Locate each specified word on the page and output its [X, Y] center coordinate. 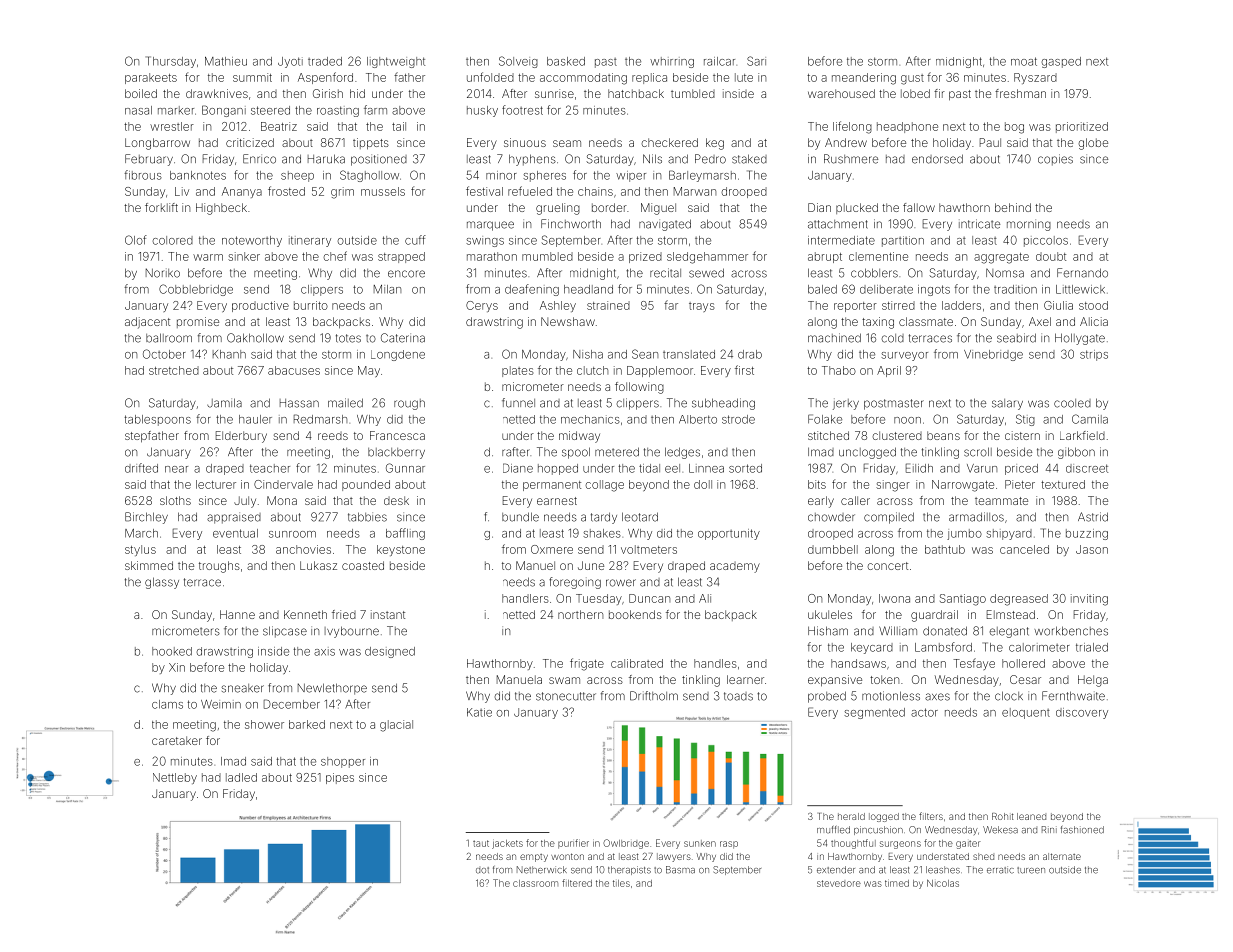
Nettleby [175, 778]
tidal [649, 468]
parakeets [151, 78]
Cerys [482, 306]
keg [715, 144]
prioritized [1082, 127]
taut [481, 843]
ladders [961, 305]
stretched [174, 370]
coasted [363, 565]
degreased [1019, 600]
